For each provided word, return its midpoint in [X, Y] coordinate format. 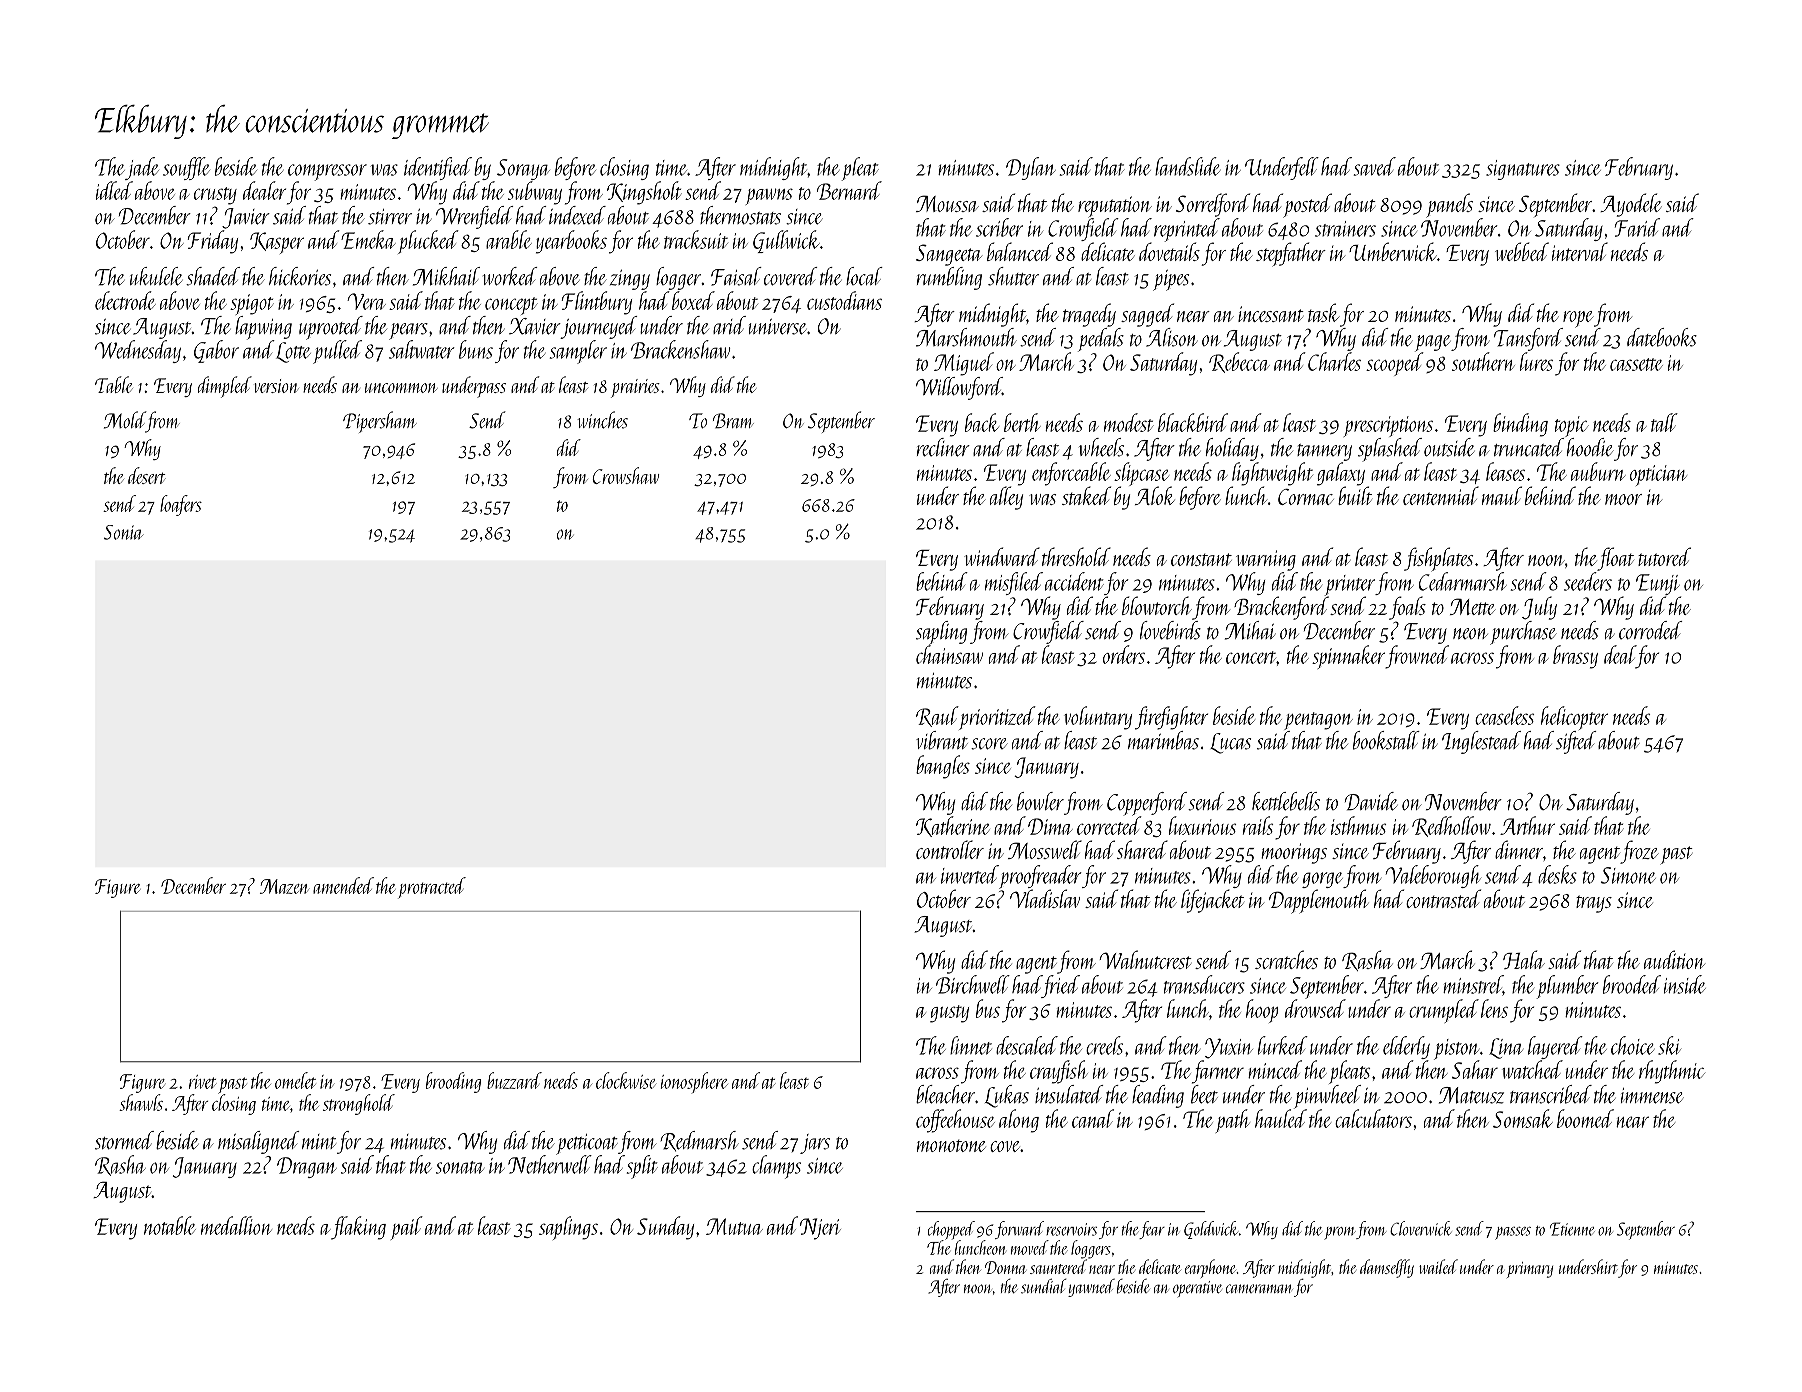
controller [950, 849]
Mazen [284, 886]
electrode [125, 300]
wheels [1101, 447]
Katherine [953, 826]
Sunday [665, 1228]
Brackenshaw [681, 349]
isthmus [1358, 825]
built [1355, 495]
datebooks [1662, 337]
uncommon [401, 388]
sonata [460, 1167]
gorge [1322, 880]
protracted [432, 888]
